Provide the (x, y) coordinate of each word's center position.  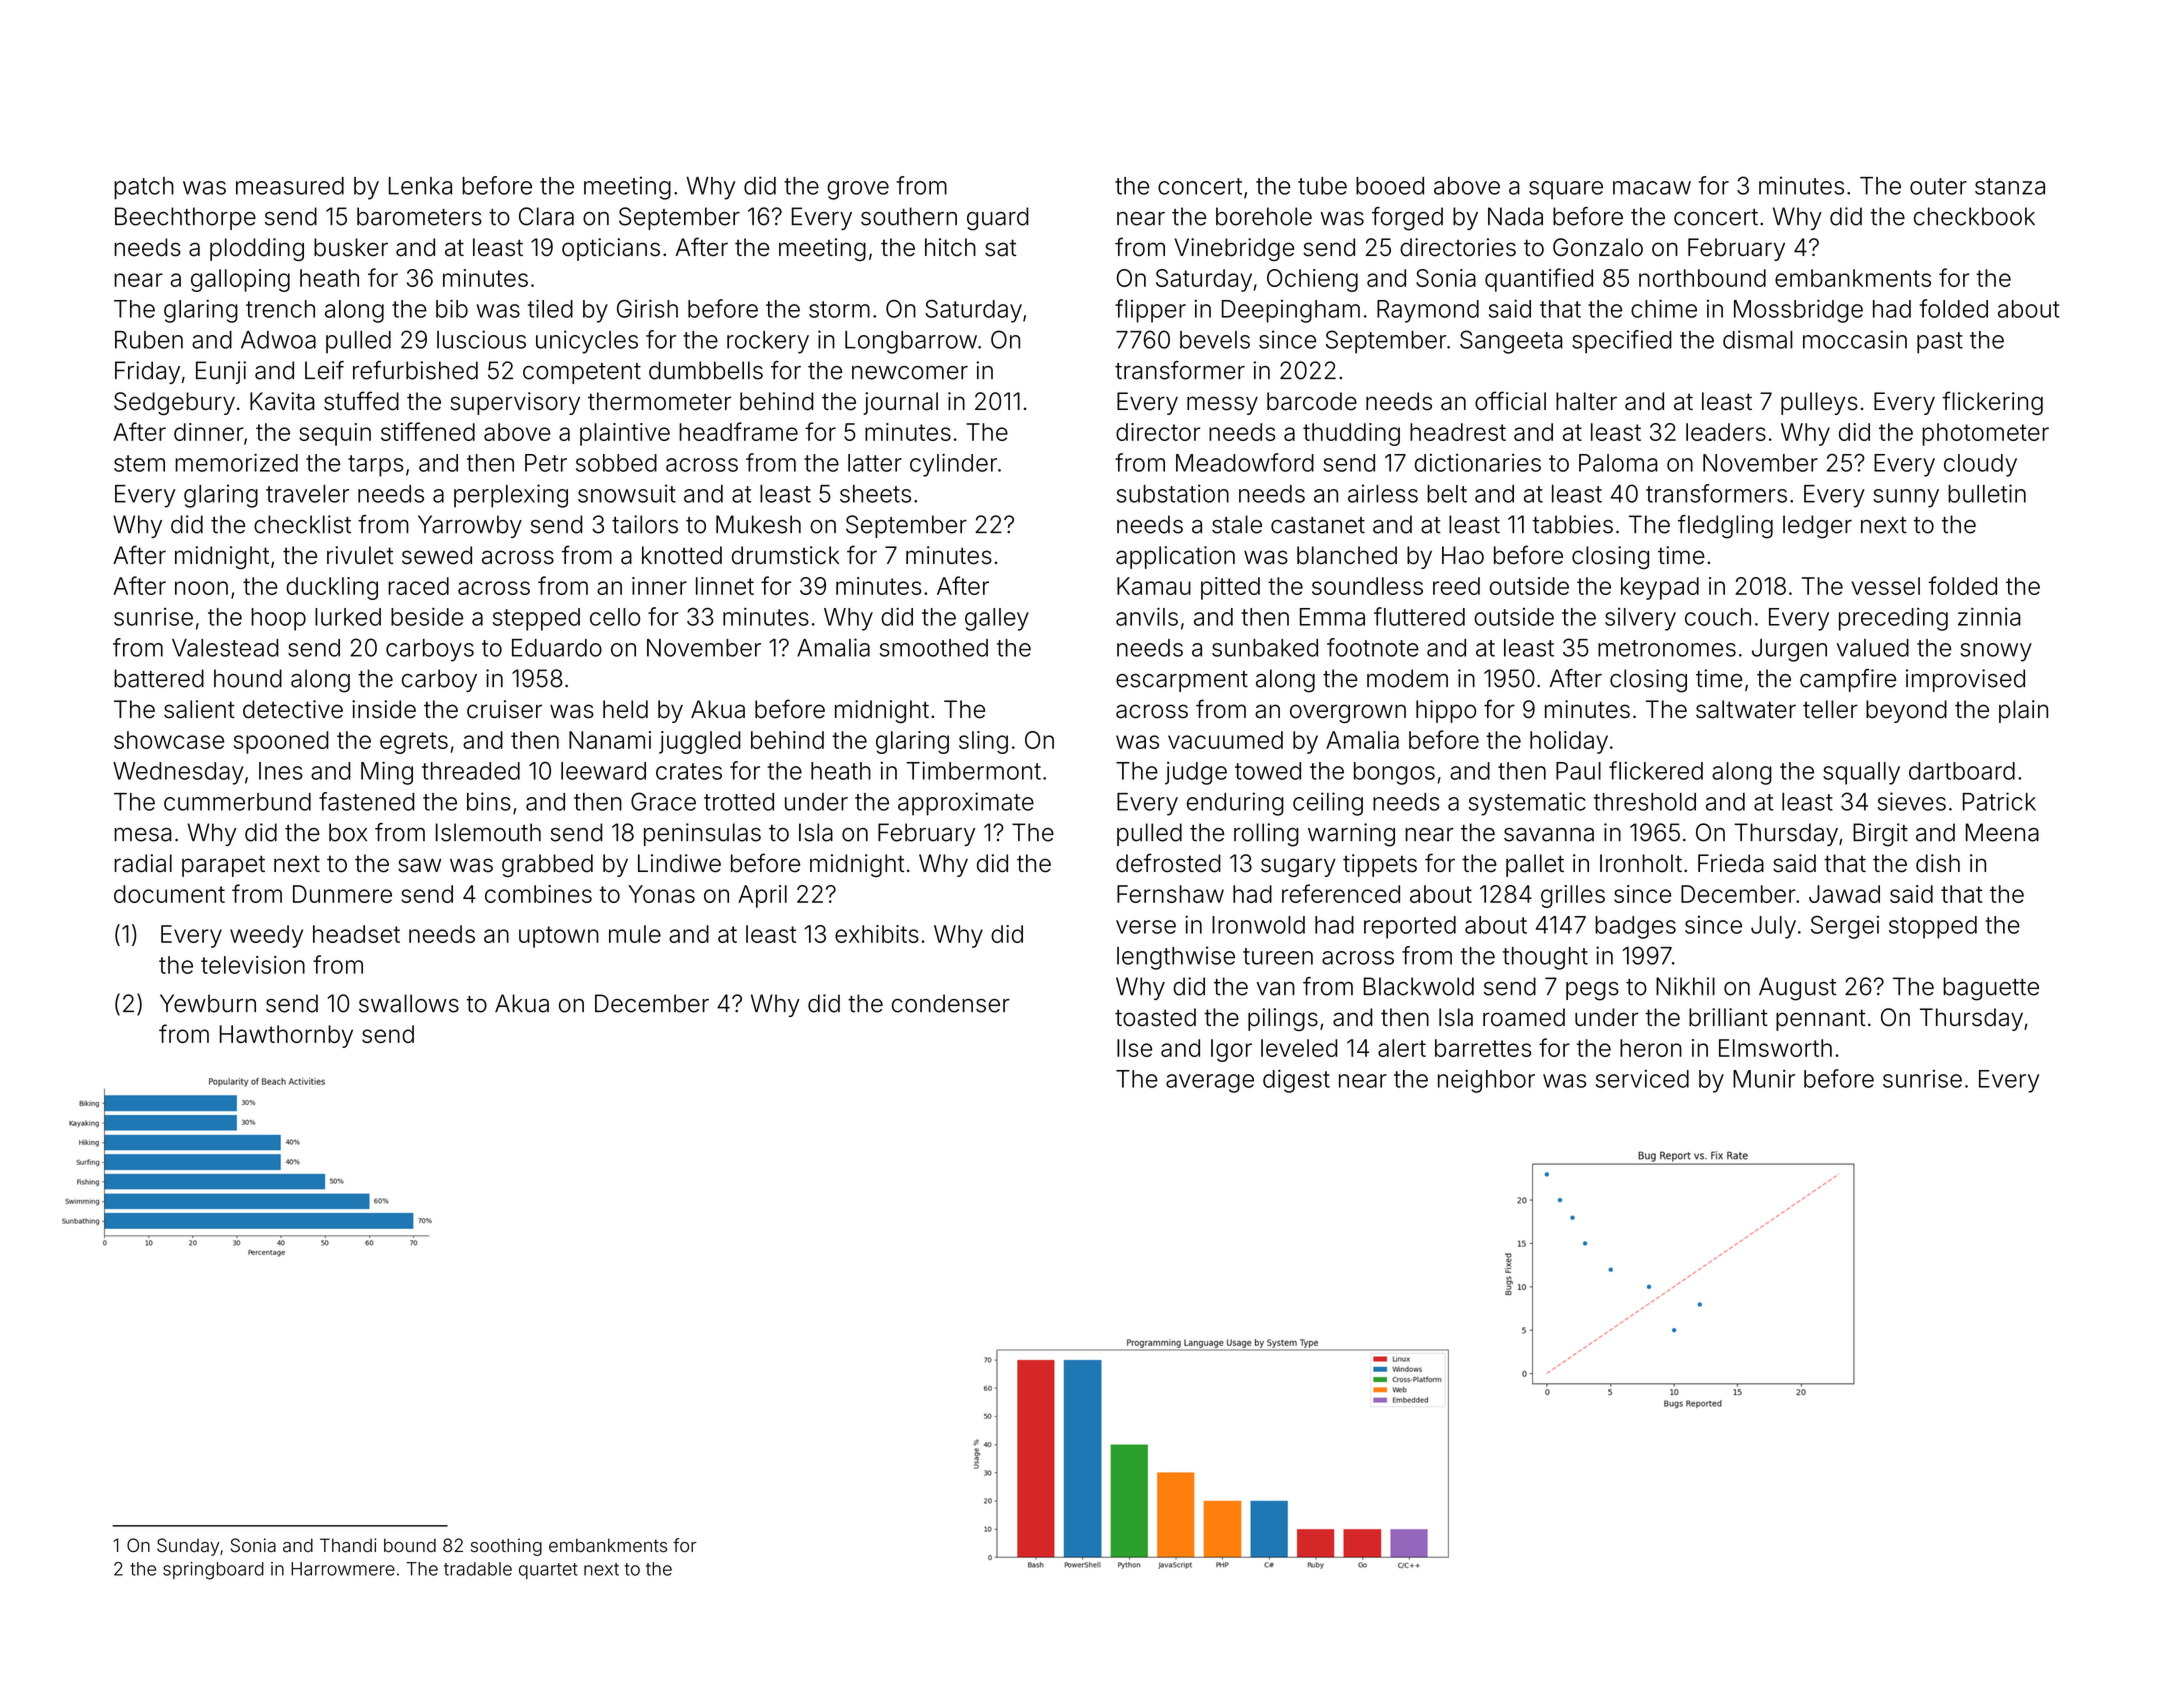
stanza (2010, 186)
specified (1622, 342)
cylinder (953, 465)
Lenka (420, 186)
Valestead (225, 648)
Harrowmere (343, 1569)
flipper (1150, 311)
